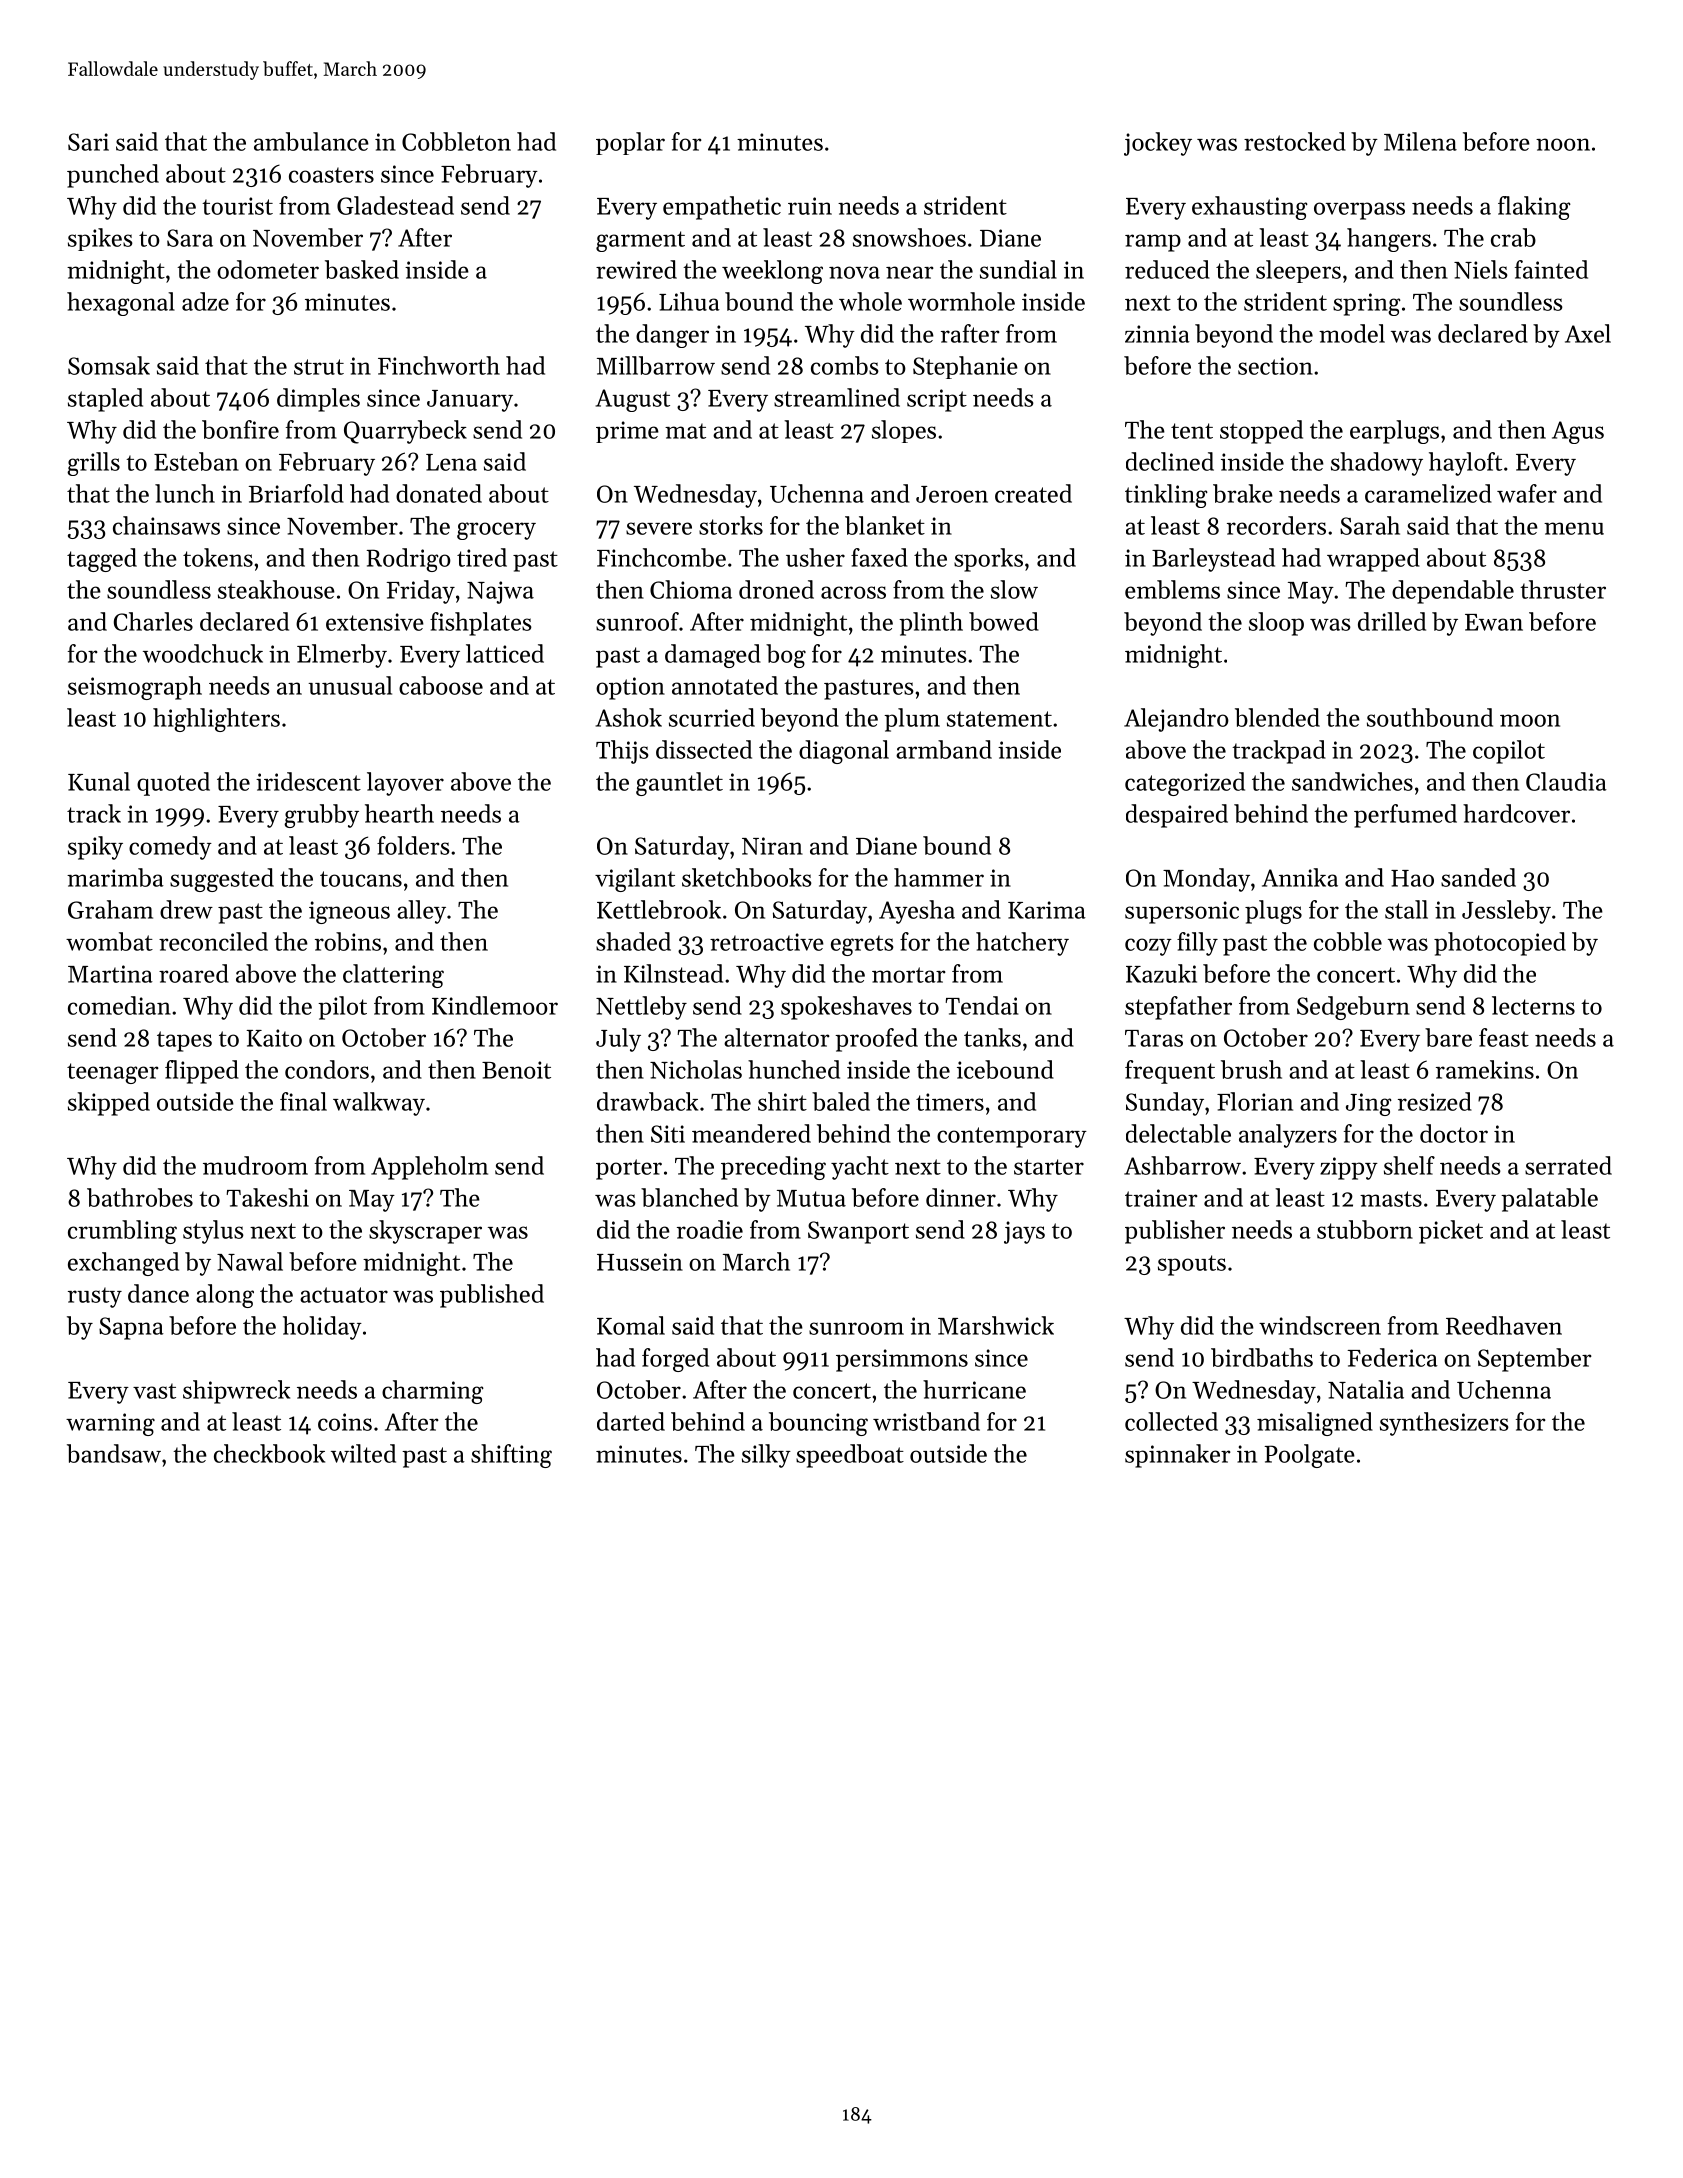 This page has height=2178, width=1683. What do you see at coordinates (114, 1453) in the page?
I see `bandsaw` at bounding box center [114, 1453].
